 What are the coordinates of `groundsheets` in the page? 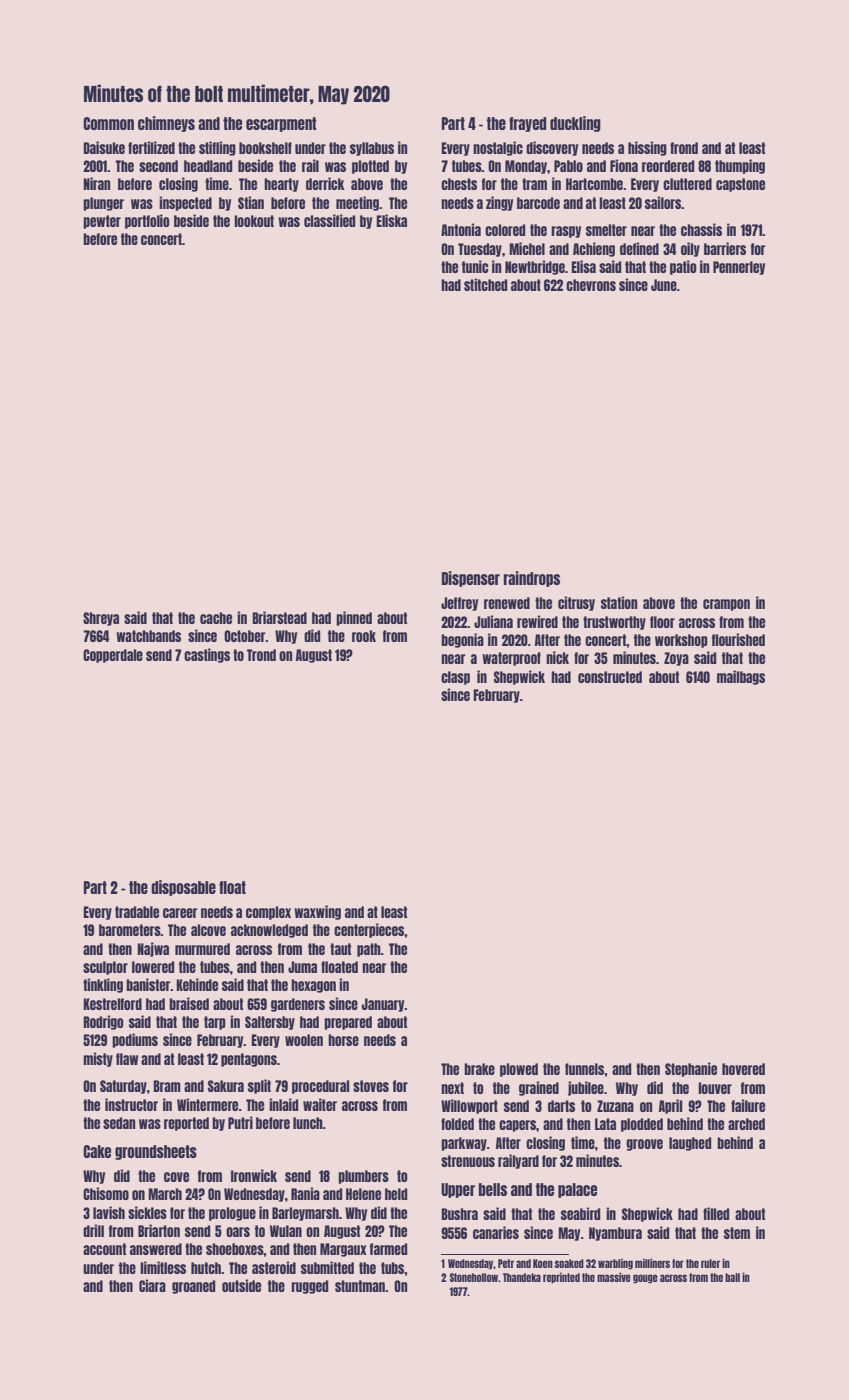 It's located at (156, 1152).
